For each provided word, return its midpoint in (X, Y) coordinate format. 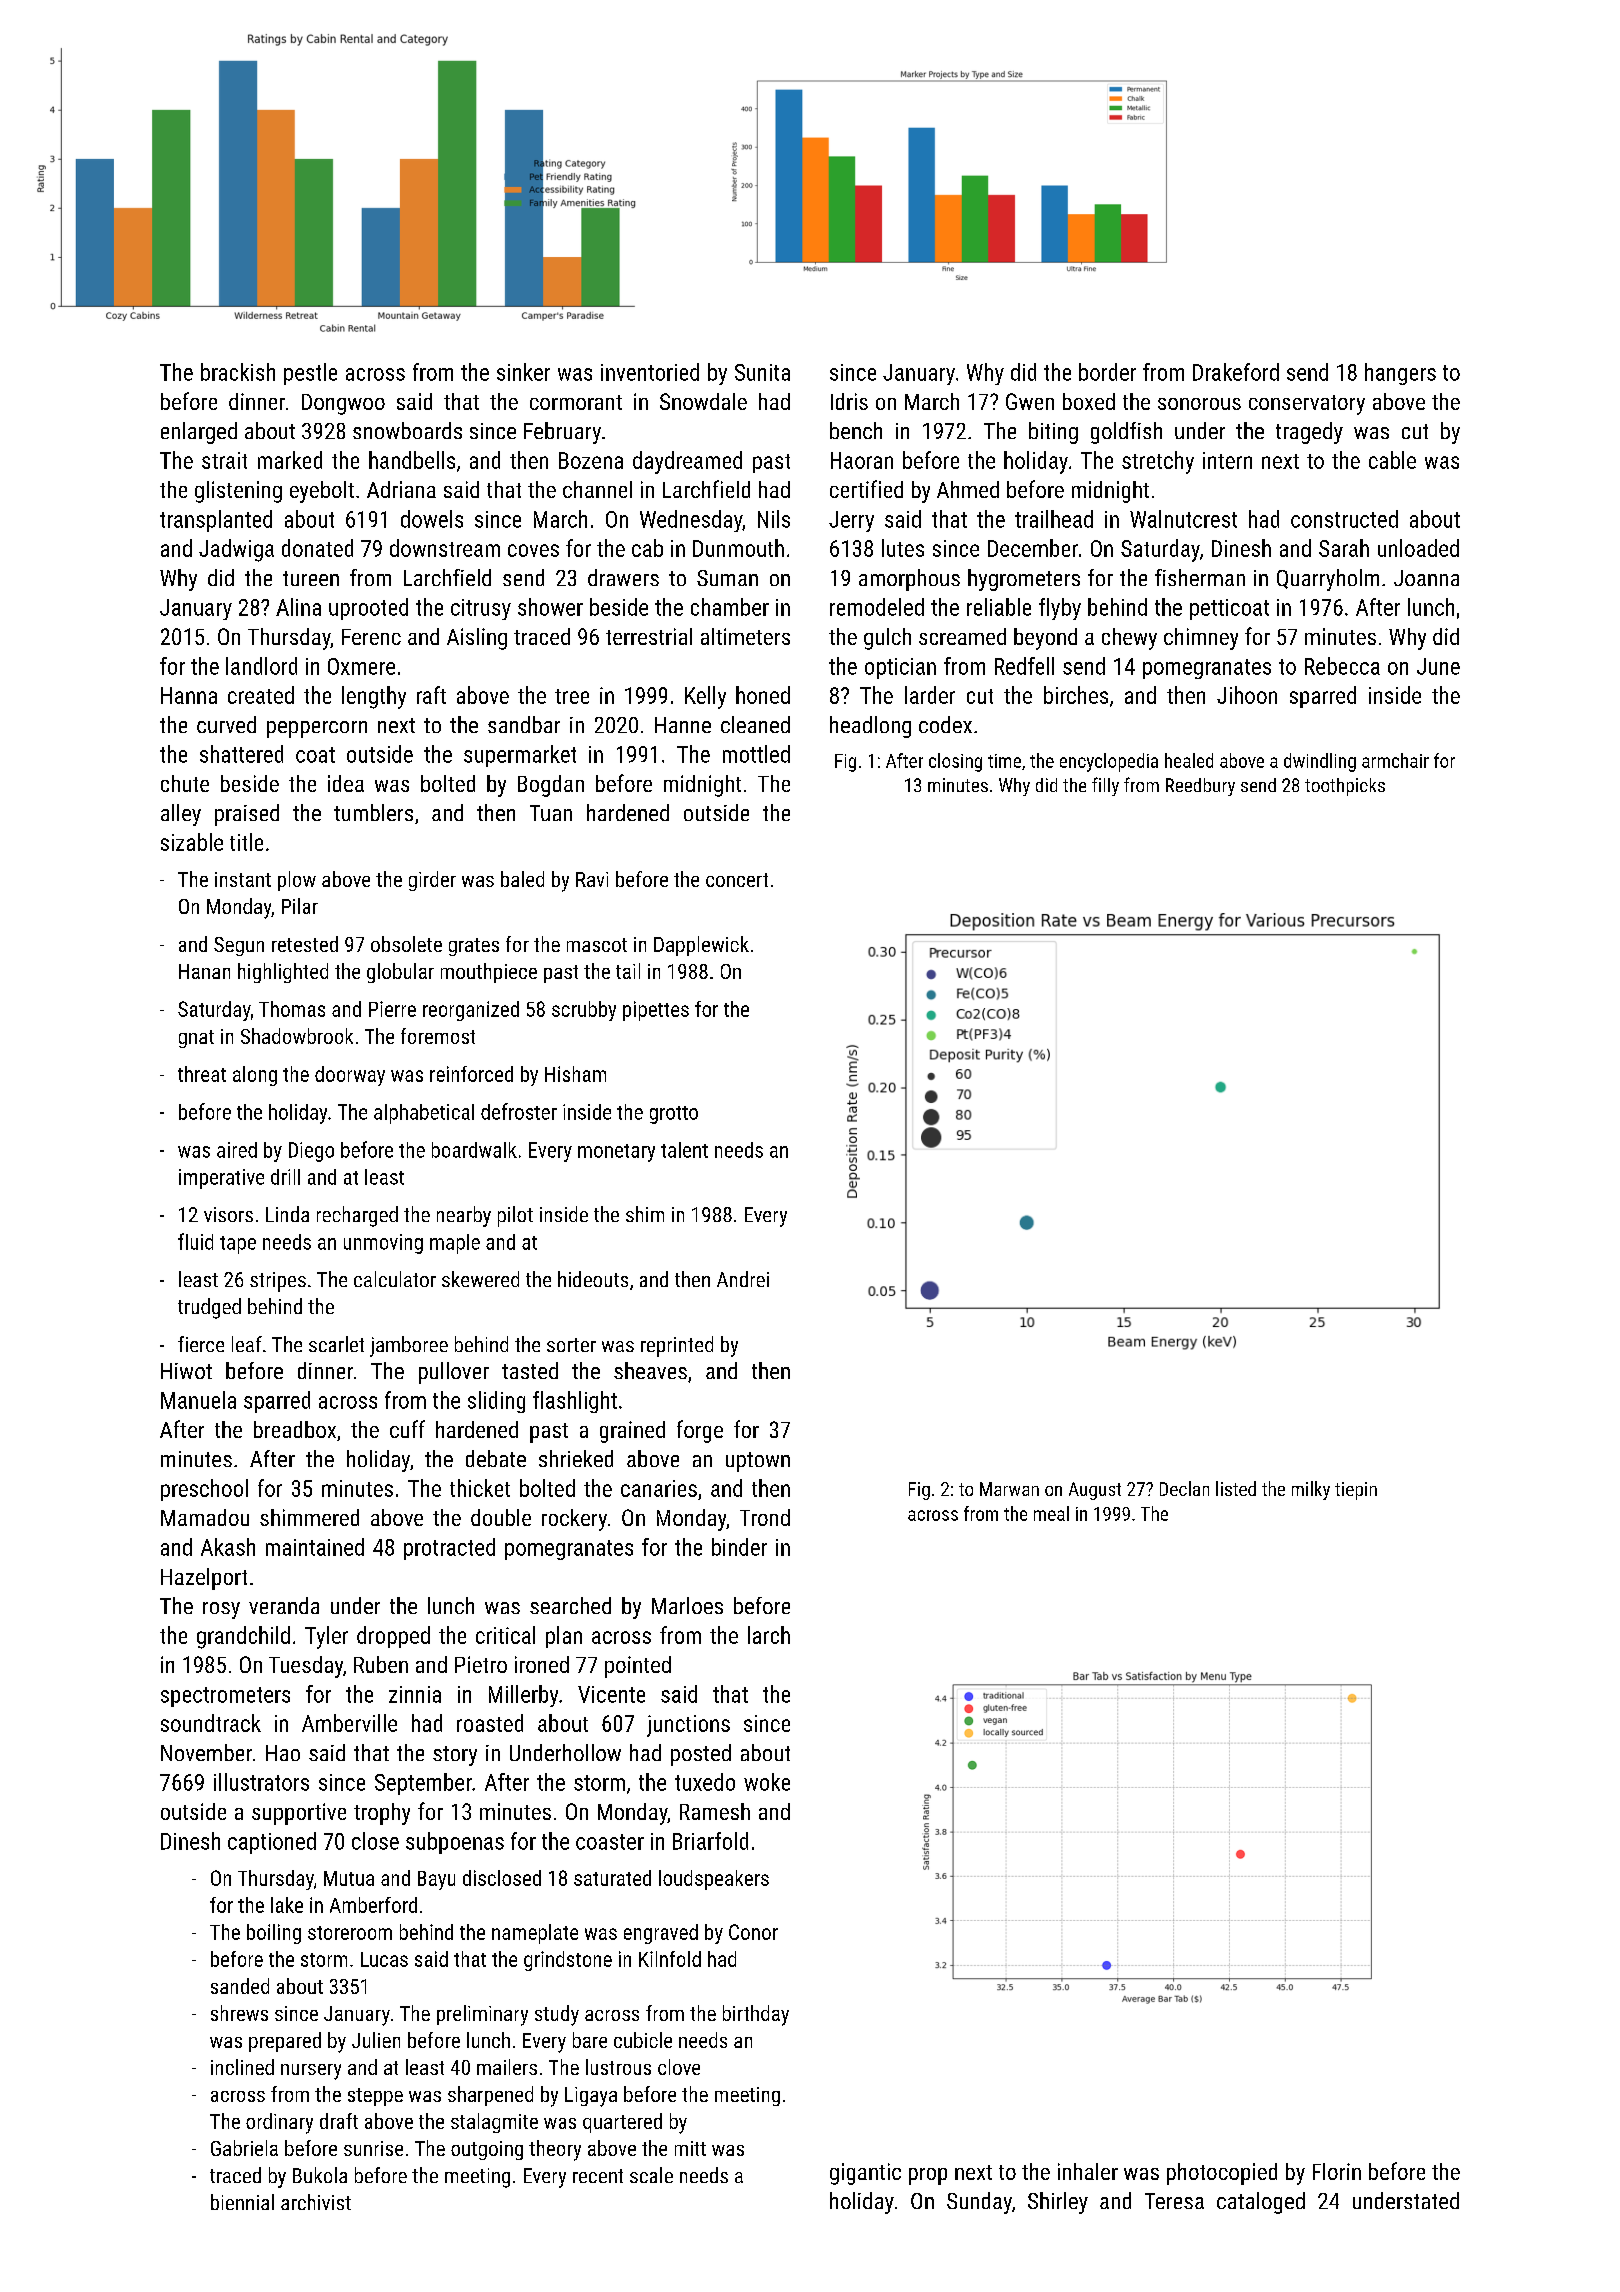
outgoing (487, 2150)
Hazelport (204, 1579)
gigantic (865, 2174)
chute (185, 783)
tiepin (1356, 1491)
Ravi (592, 879)
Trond (765, 1517)
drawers (623, 577)
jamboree (409, 1346)
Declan (1184, 1488)
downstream (445, 548)
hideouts (593, 1279)
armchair (1395, 760)
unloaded (1418, 548)
